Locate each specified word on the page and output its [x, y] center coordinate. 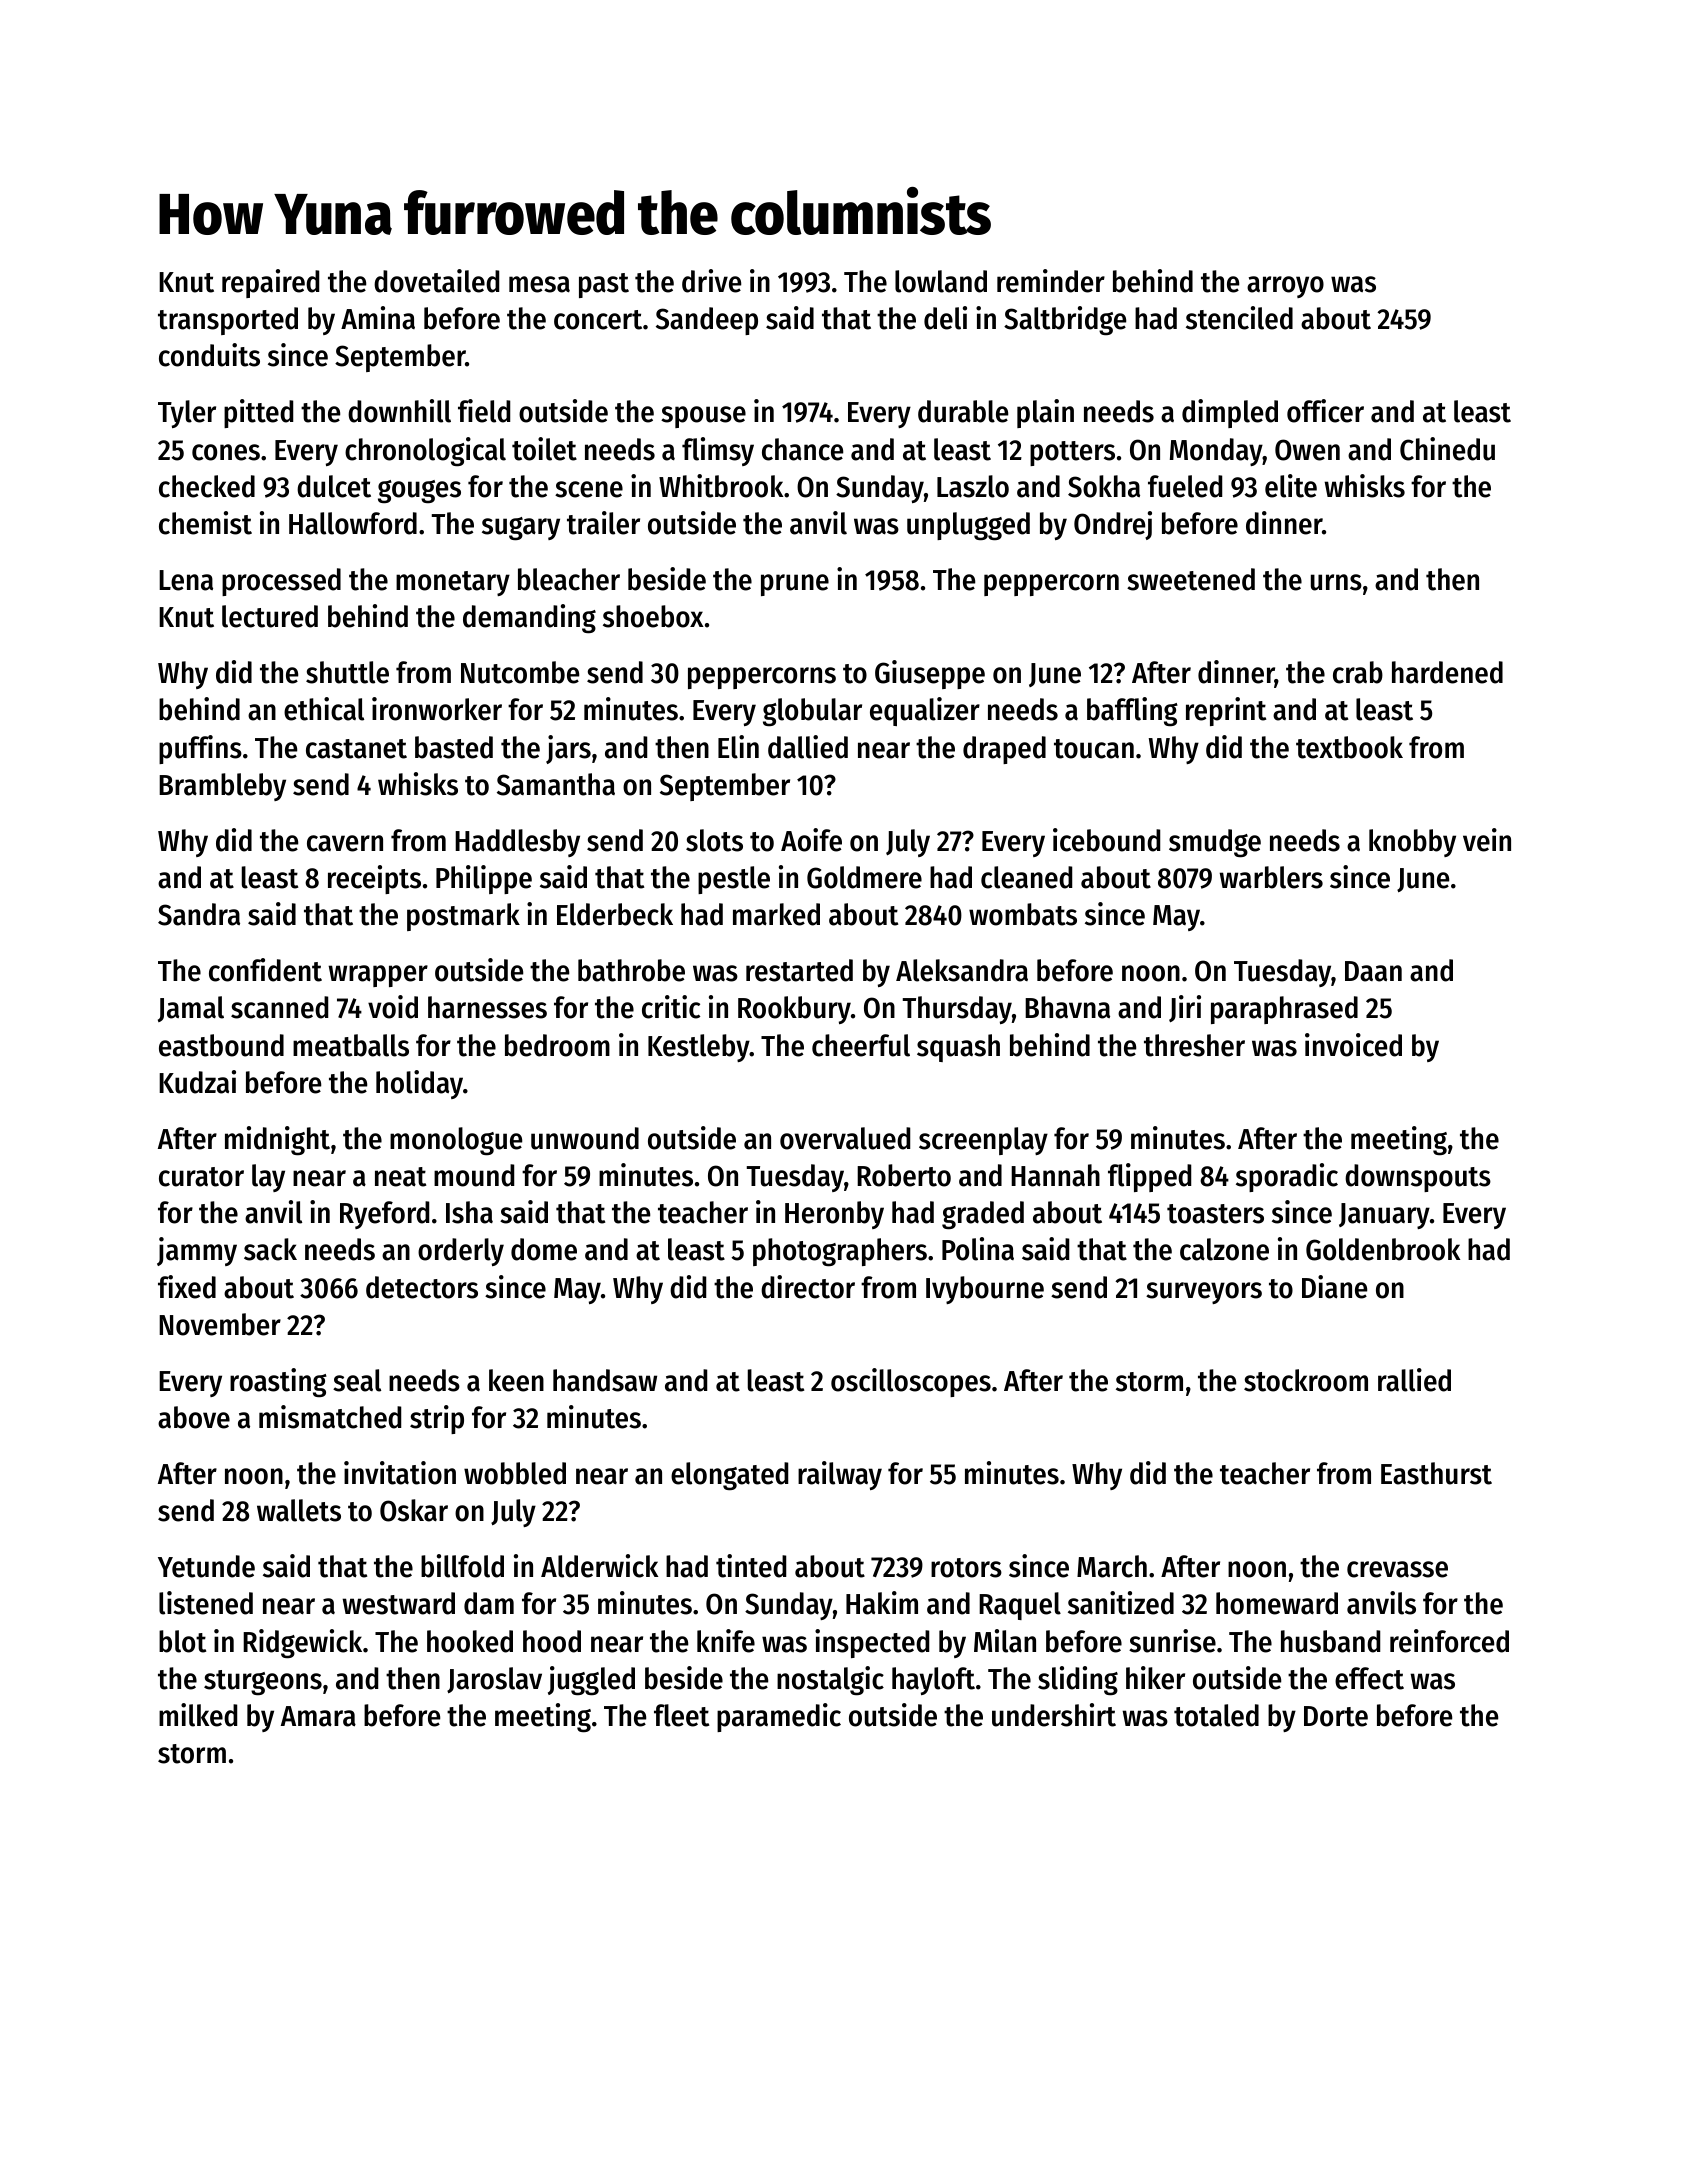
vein [1487, 840]
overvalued [845, 1138]
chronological [425, 451]
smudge [1215, 843]
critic [671, 1007]
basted [454, 747]
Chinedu [1447, 449]
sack [270, 1249]
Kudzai [197, 1082]
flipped [1149, 1177]
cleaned [1026, 877]
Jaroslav [494, 1680]
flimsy [718, 451]
